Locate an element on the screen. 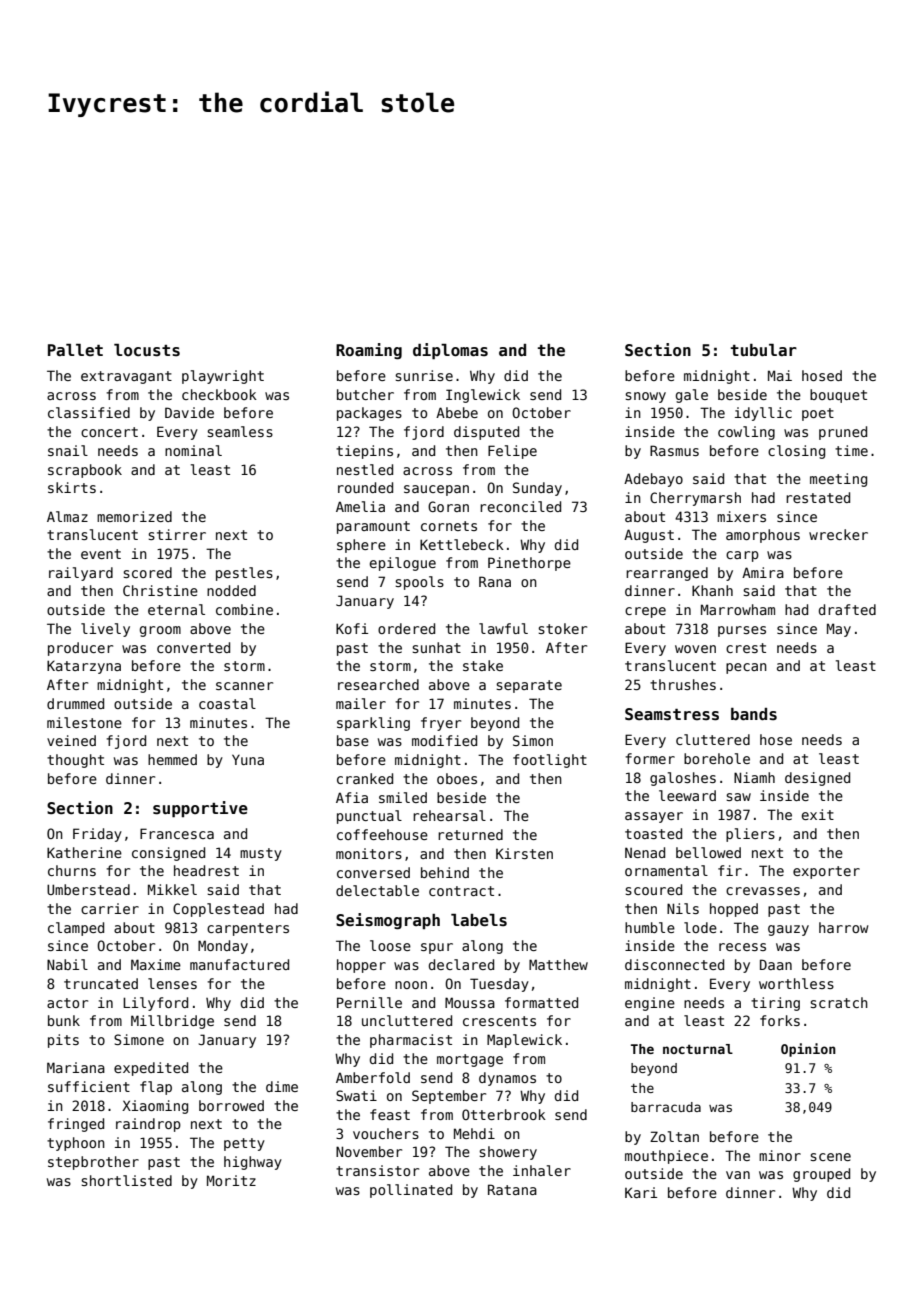 The height and width of the screenshot is (1308, 924). pruned is located at coordinates (843, 433).
